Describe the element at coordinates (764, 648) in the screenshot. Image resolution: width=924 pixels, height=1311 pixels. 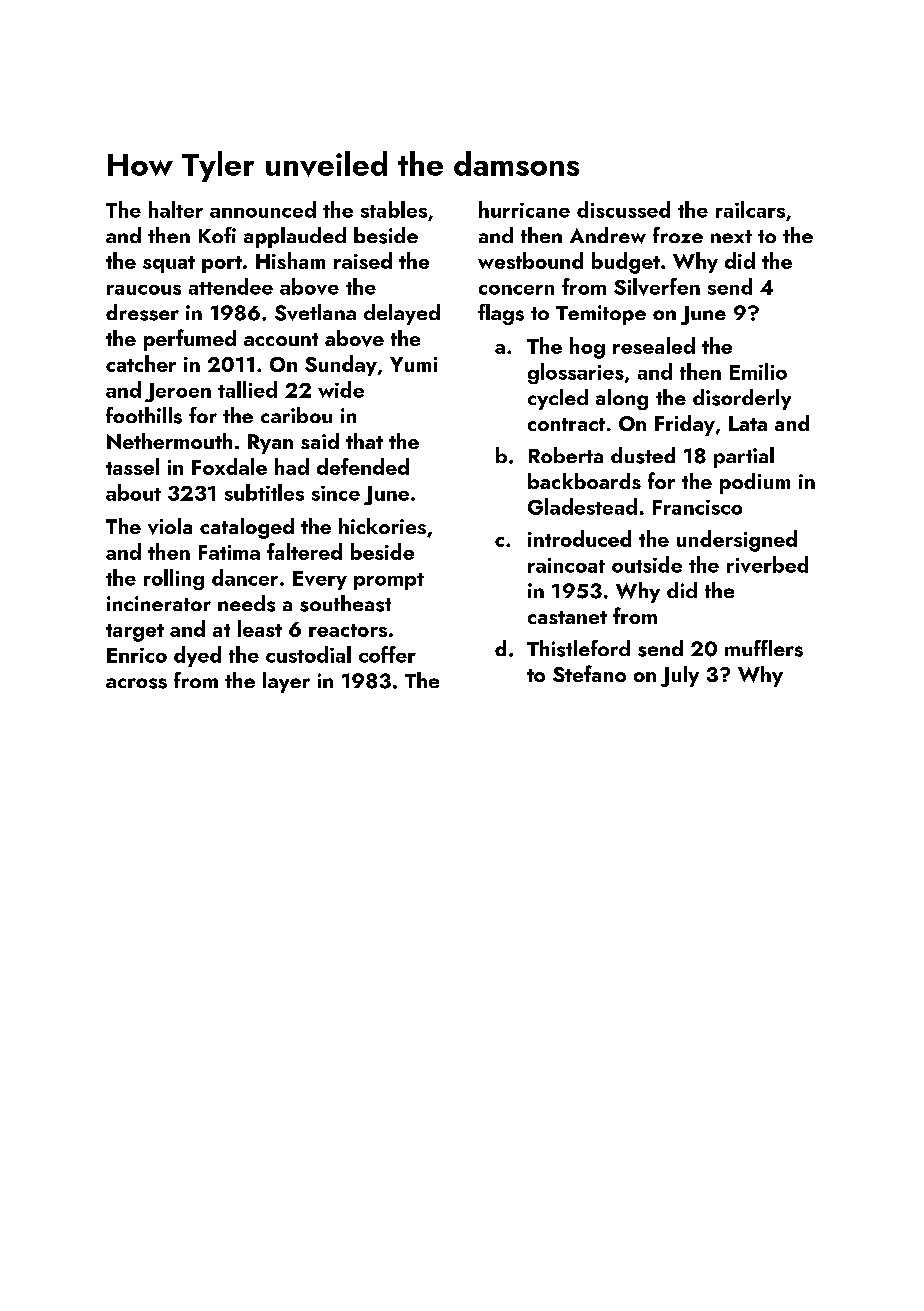
I see `mufflers` at that location.
